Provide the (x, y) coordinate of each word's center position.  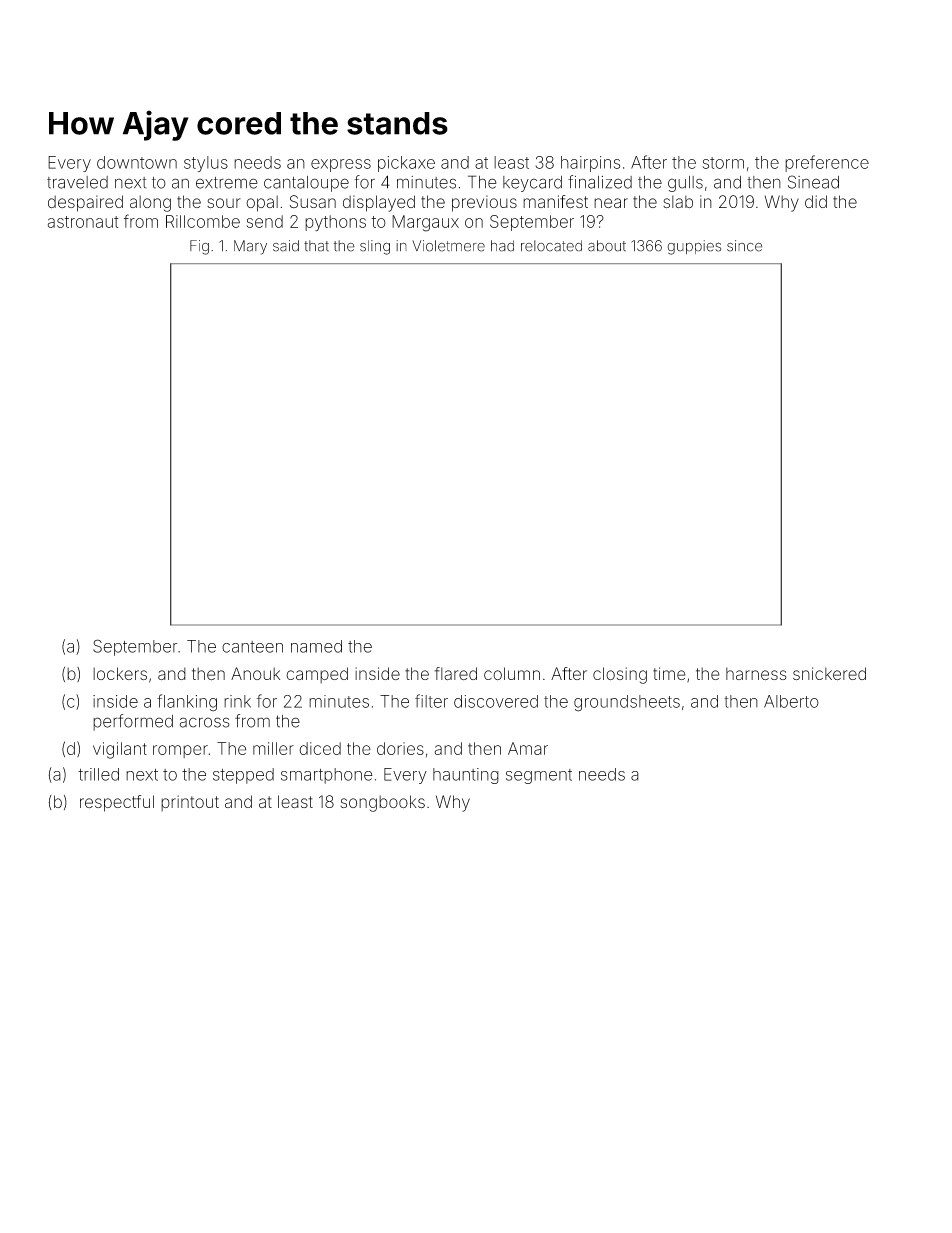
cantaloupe (306, 184)
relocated (551, 246)
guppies (694, 247)
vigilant (120, 750)
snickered (829, 673)
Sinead (813, 182)
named (316, 646)
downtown (137, 162)
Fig (199, 247)
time (669, 673)
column (512, 673)
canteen (252, 647)
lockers (120, 673)
